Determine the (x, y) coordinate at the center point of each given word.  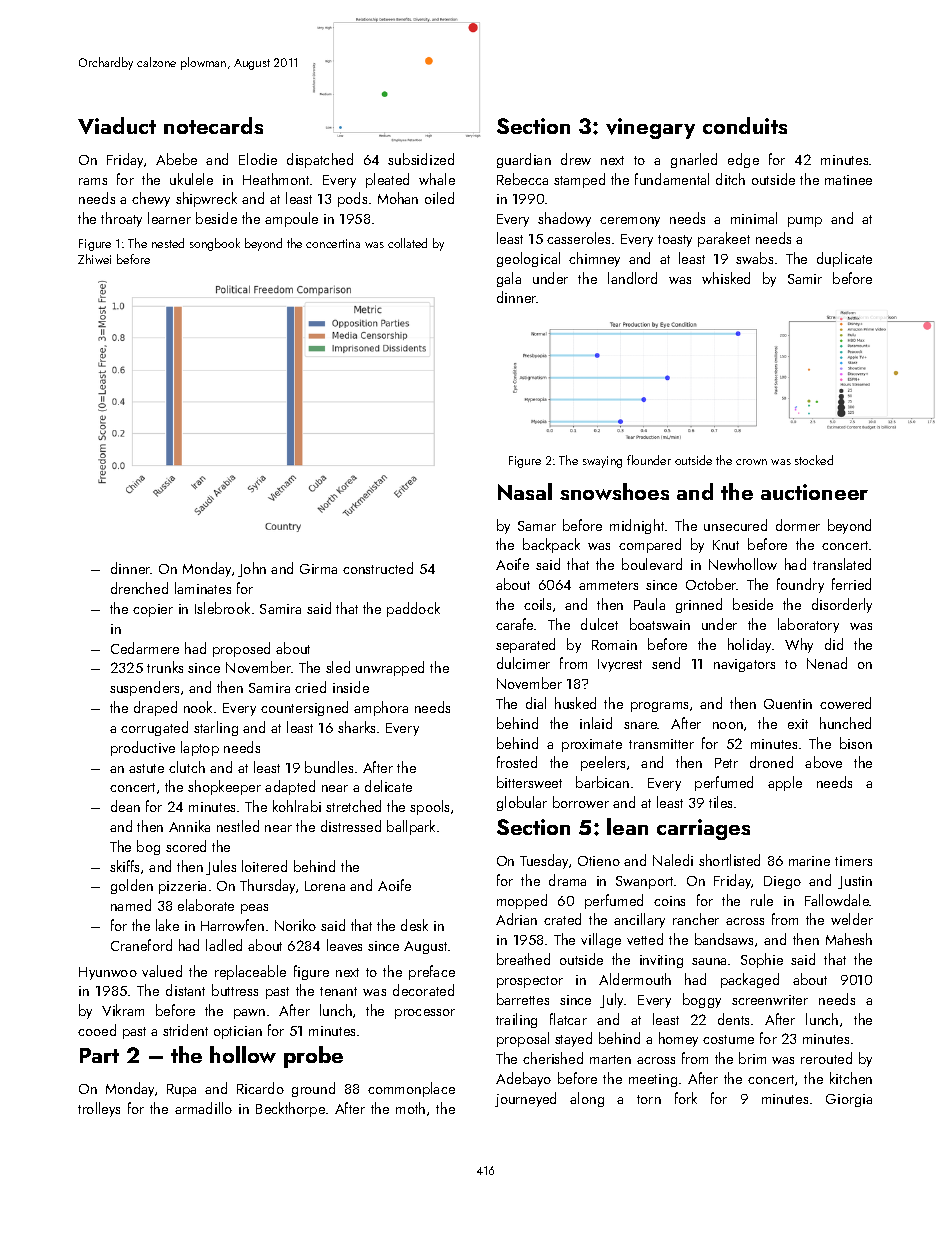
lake (167, 925)
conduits (745, 125)
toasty (675, 241)
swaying (602, 462)
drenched (139, 588)
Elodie (258, 159)
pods (352, 199)
